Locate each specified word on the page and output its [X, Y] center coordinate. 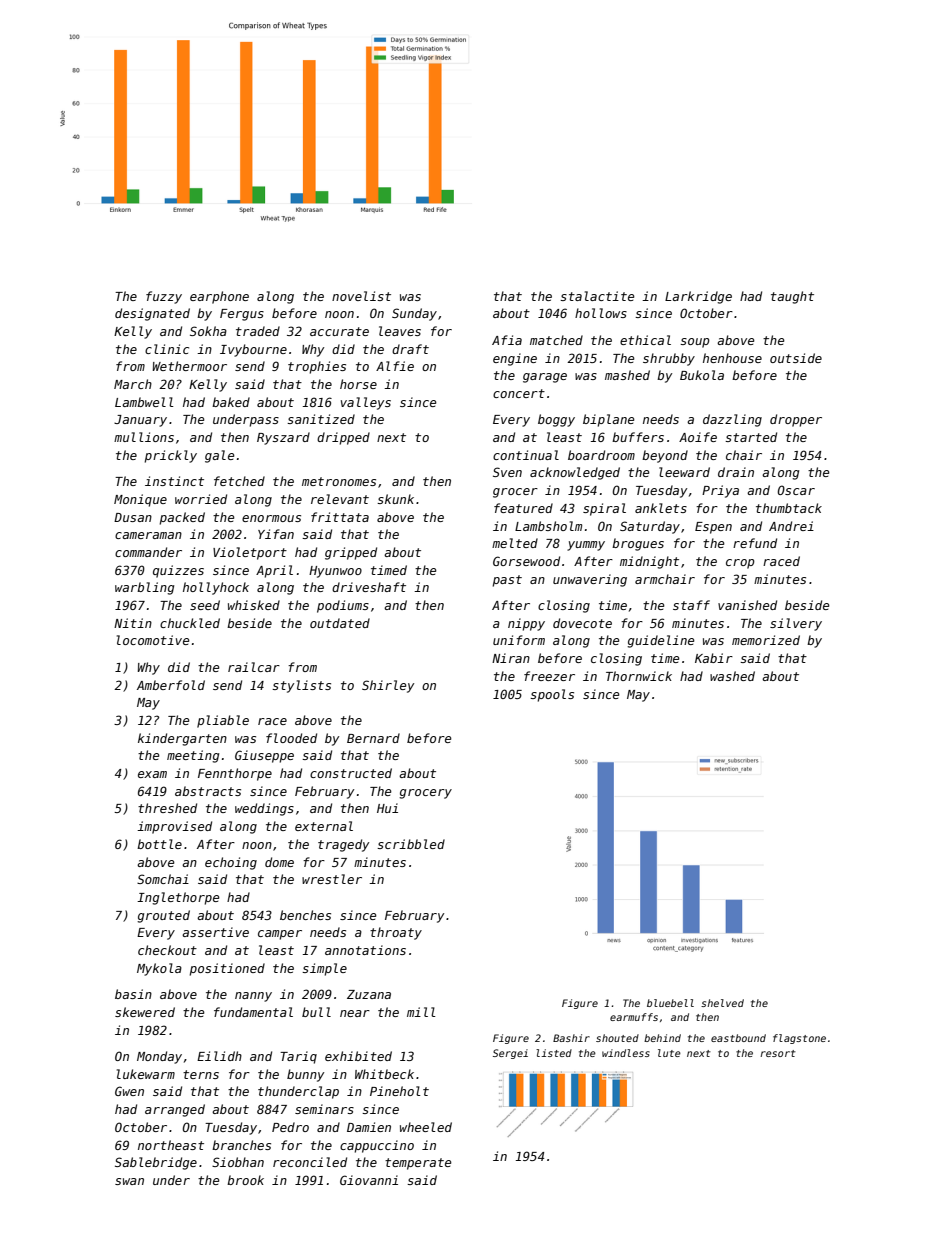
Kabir [714, 658]
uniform [519, 640]
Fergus [242, 315]
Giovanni [369, 1180]
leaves [400, 331]
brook [245, 1180]
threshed [167, 808]
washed [732, 676]
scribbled [411, 844]
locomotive [153, 640]
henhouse [732, 358]
